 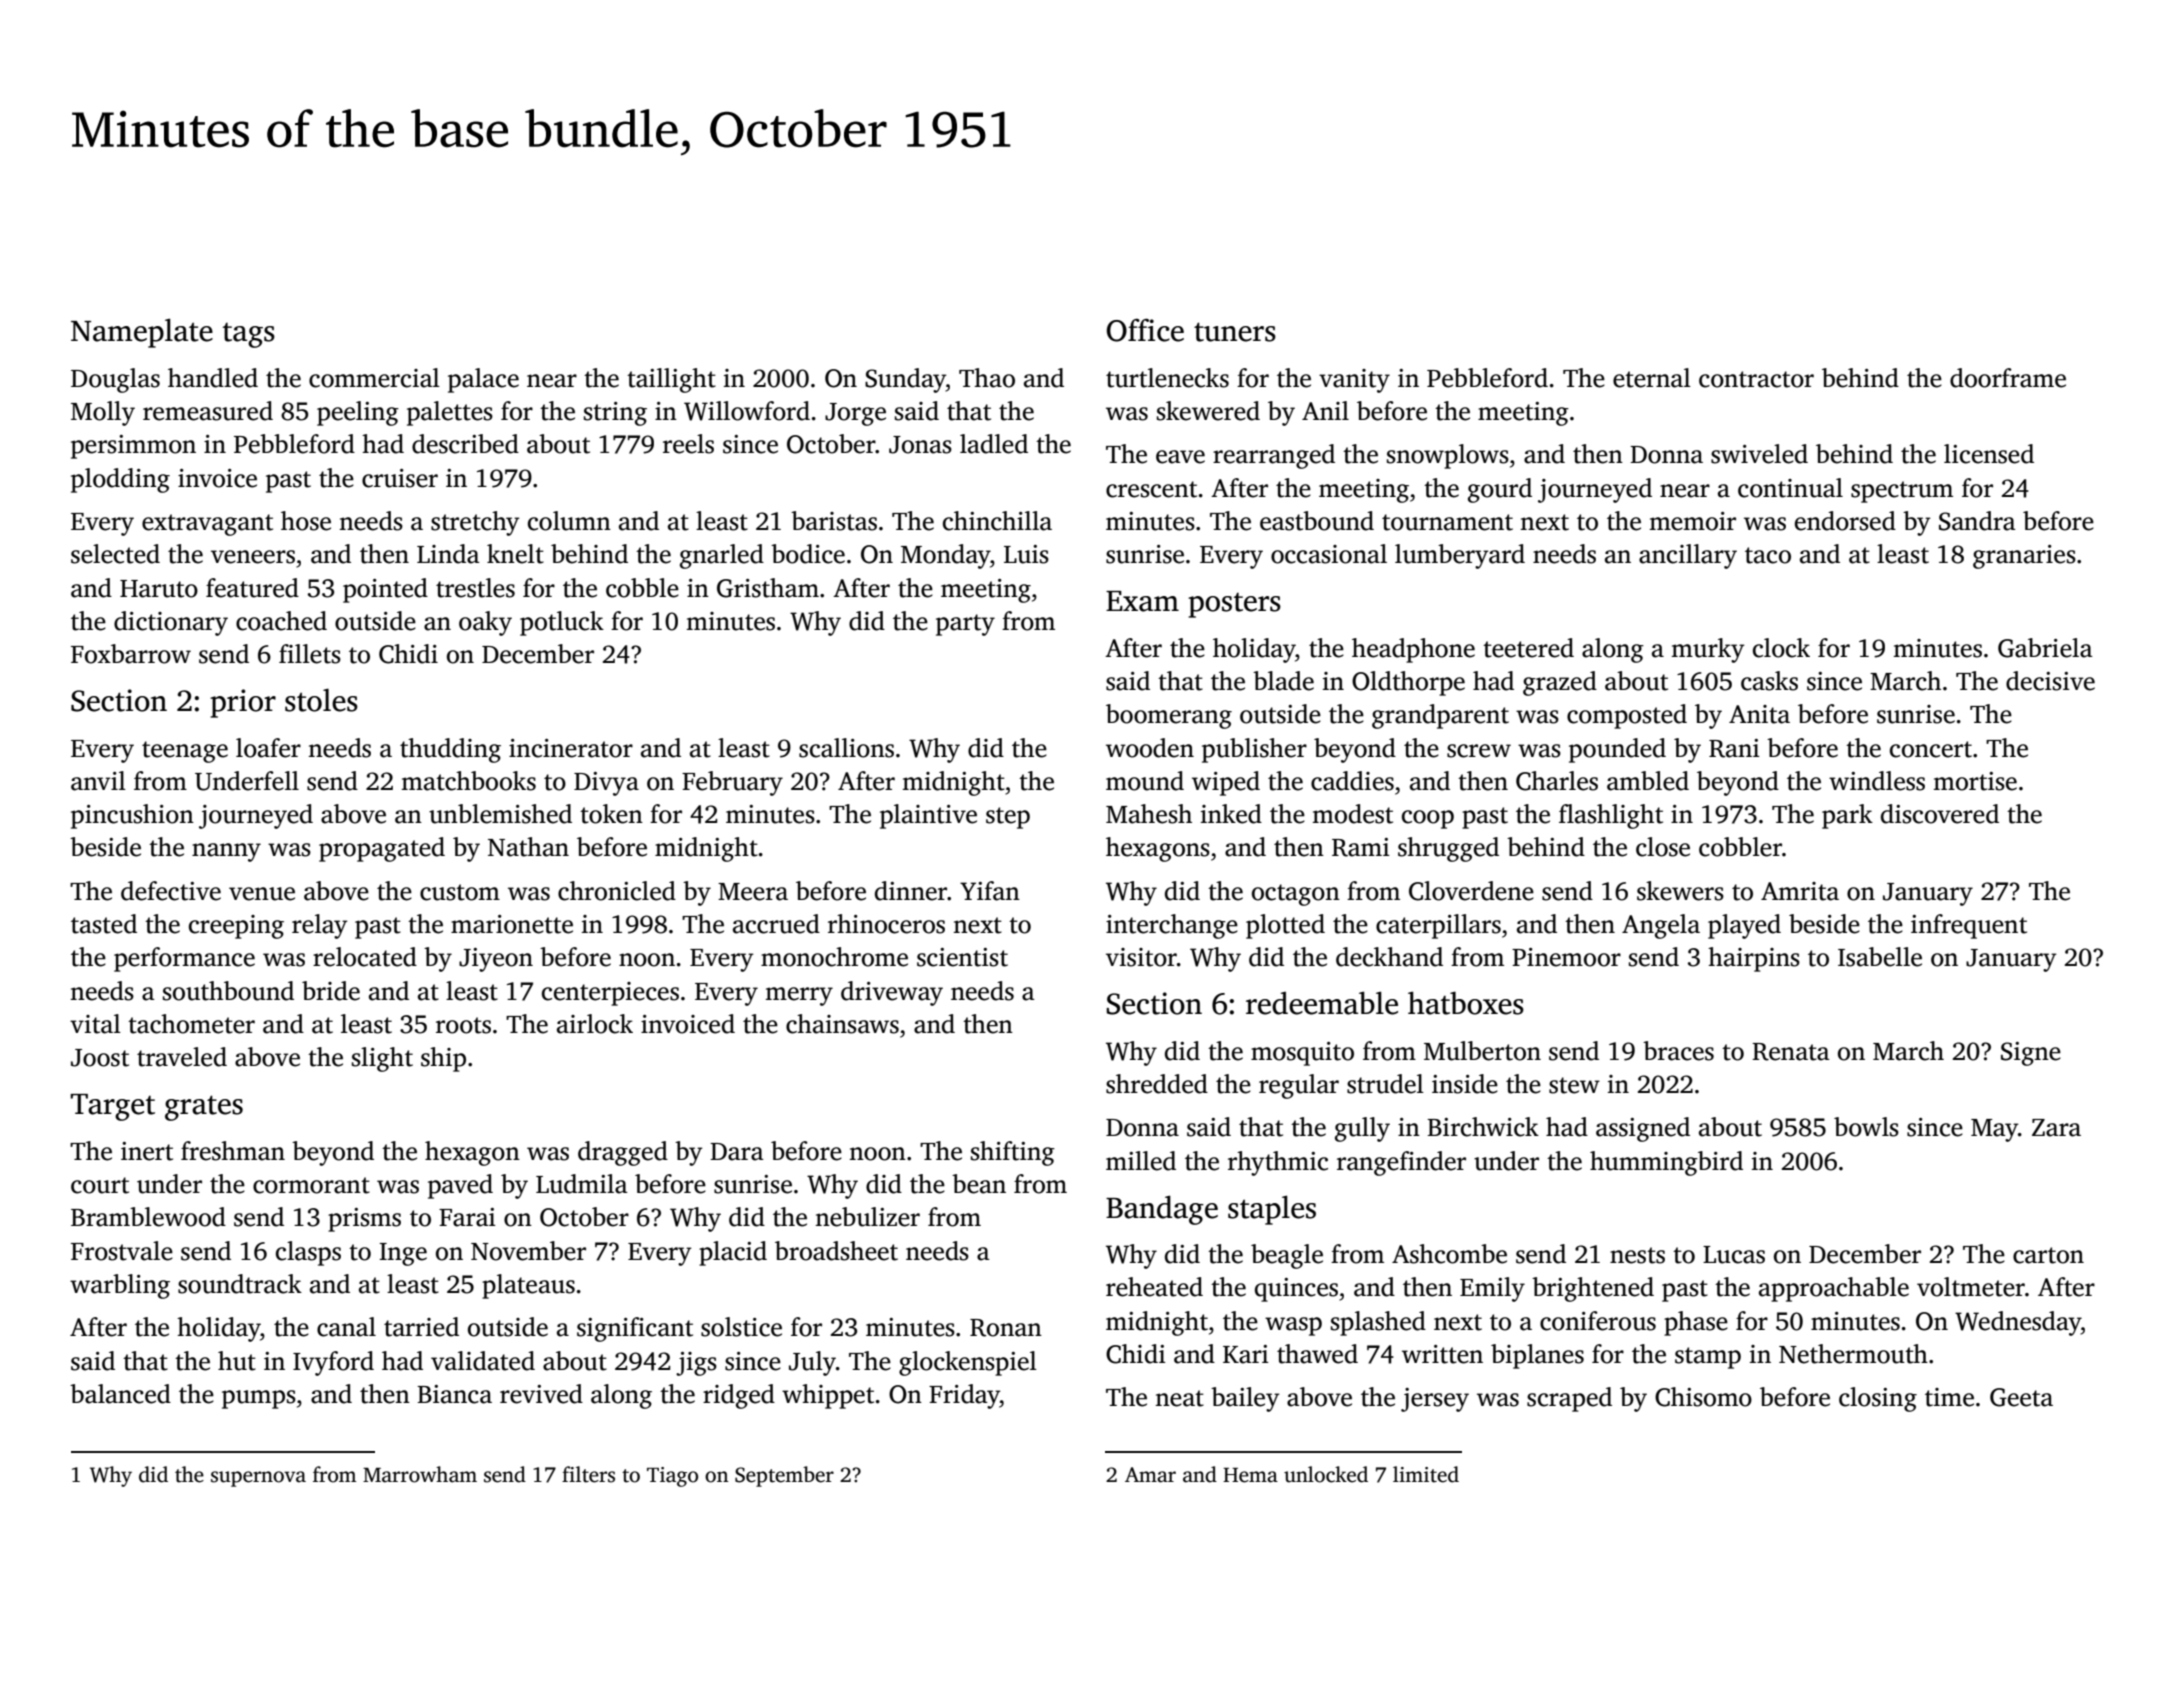 I want to click on bodice, so click(x=808, y=554).
